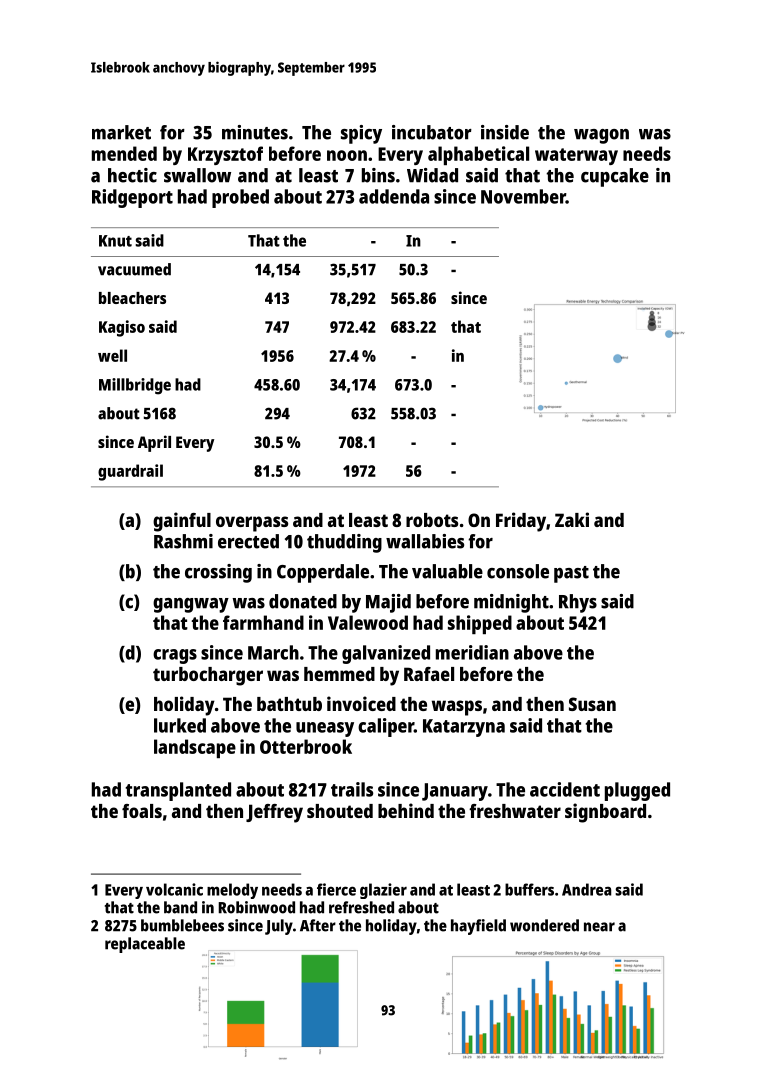  Describe the element at coordinates (135, 386) in the page. I see `Millbridge` at that location.
